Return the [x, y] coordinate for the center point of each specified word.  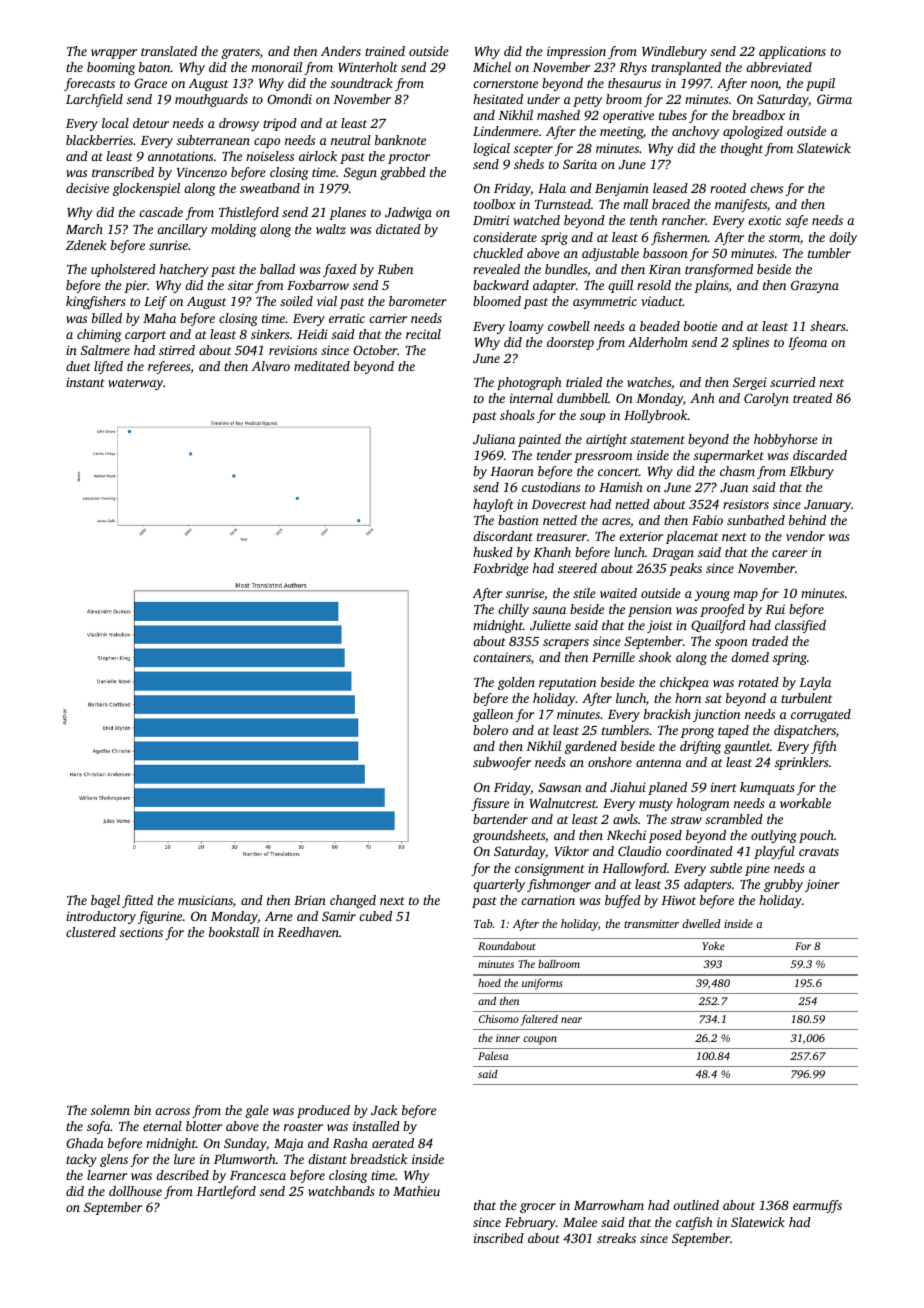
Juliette [550, 625]
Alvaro [270, 366]
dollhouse [135, 1191]
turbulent [806, 698]
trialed [584, 382]
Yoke [713, 946]
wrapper [114, 54]
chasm [737, 471]
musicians [205, 900]
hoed [489, 982]
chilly [513, 610]
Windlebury [674, 52]
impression [576, 52]
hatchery [184, 270]
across [172, 1111]
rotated [758, 682]
